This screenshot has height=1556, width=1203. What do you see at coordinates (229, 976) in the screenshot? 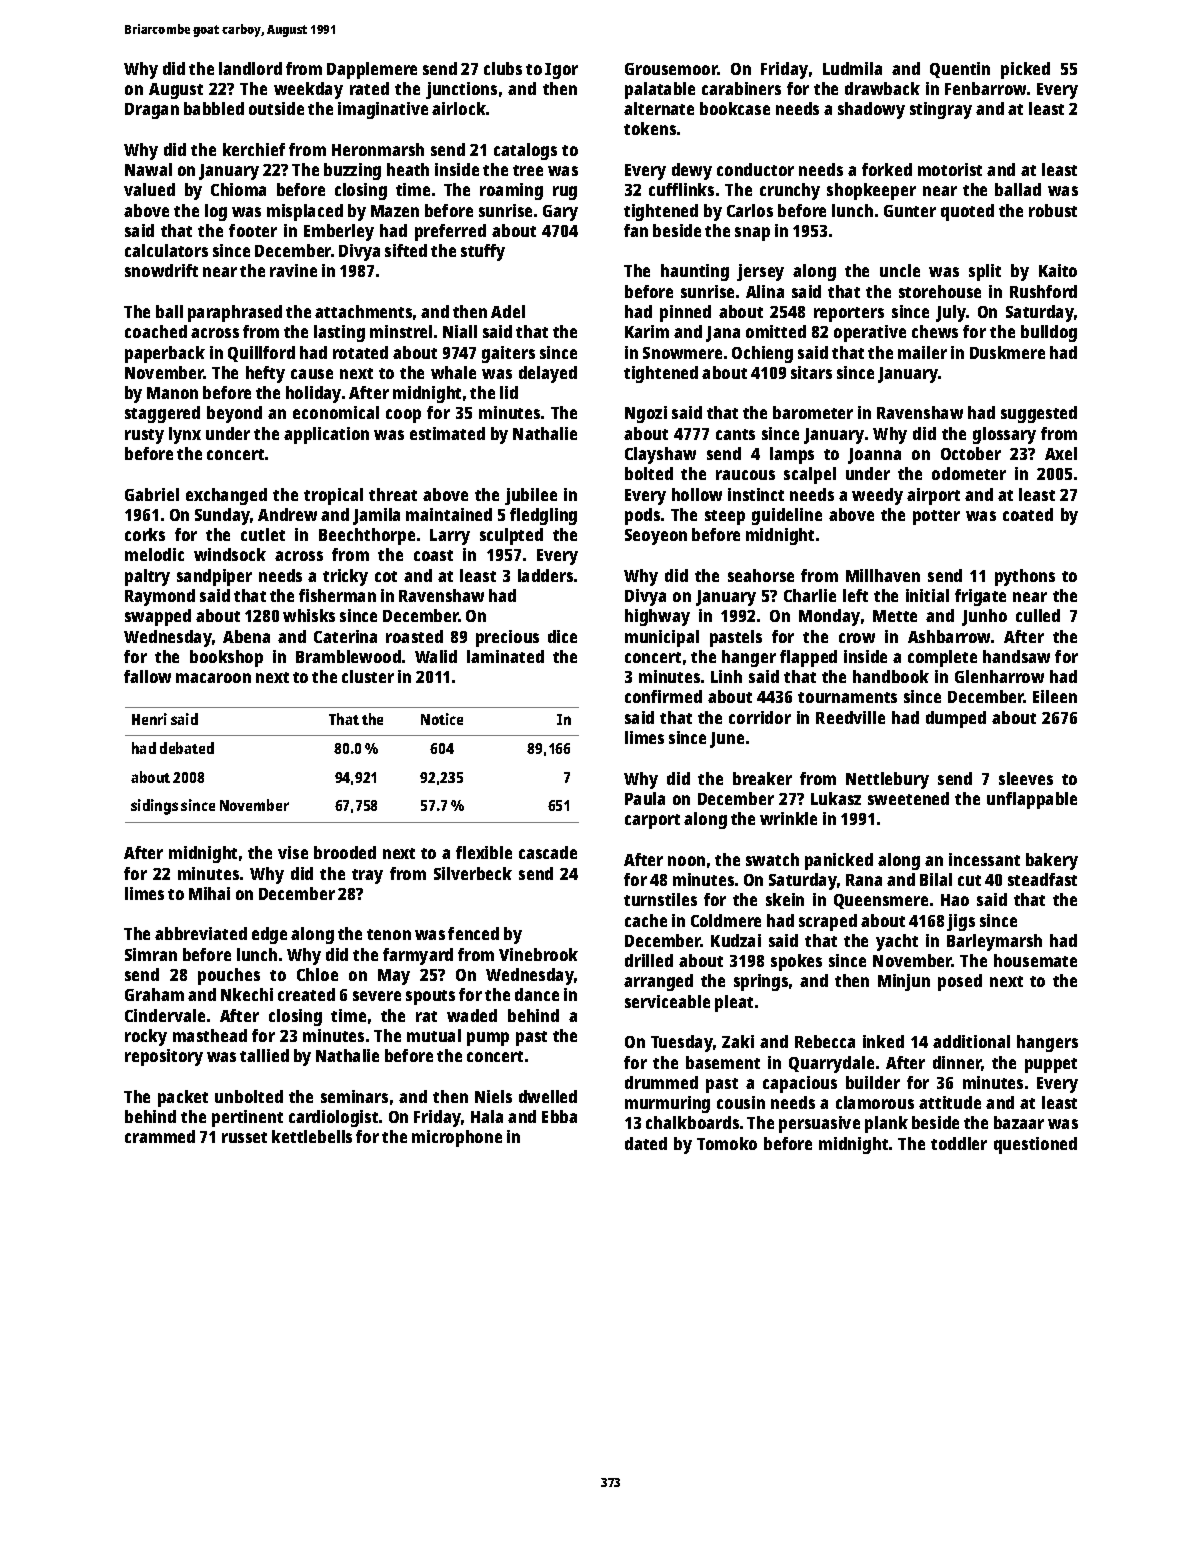
I see `pouches` at bounding box center [229, 976].
